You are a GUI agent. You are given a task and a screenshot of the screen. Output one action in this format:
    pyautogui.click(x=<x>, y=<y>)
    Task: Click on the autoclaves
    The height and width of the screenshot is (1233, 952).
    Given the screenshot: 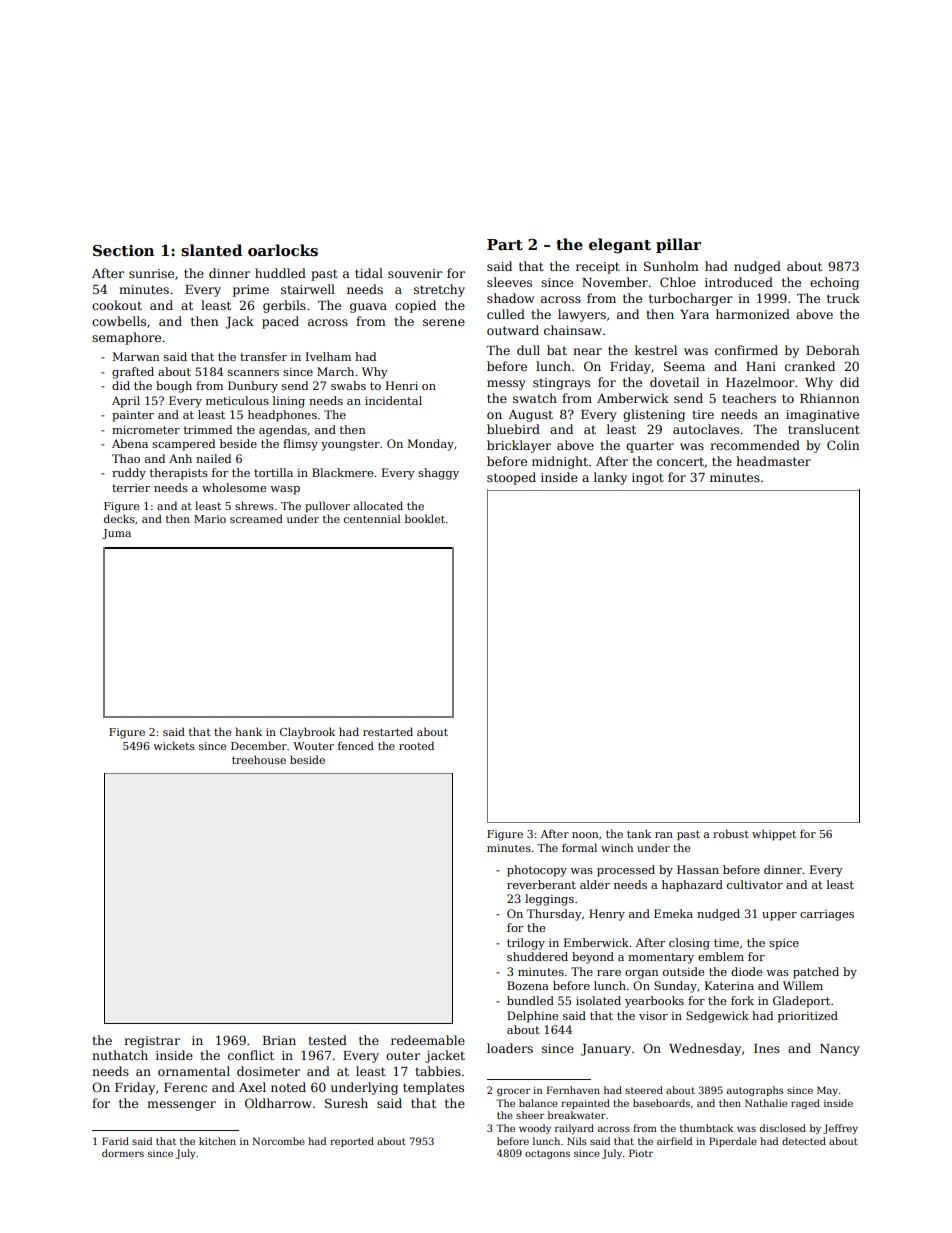 What is the action you would take?
    pyautogui.click(x=706, y=429)
